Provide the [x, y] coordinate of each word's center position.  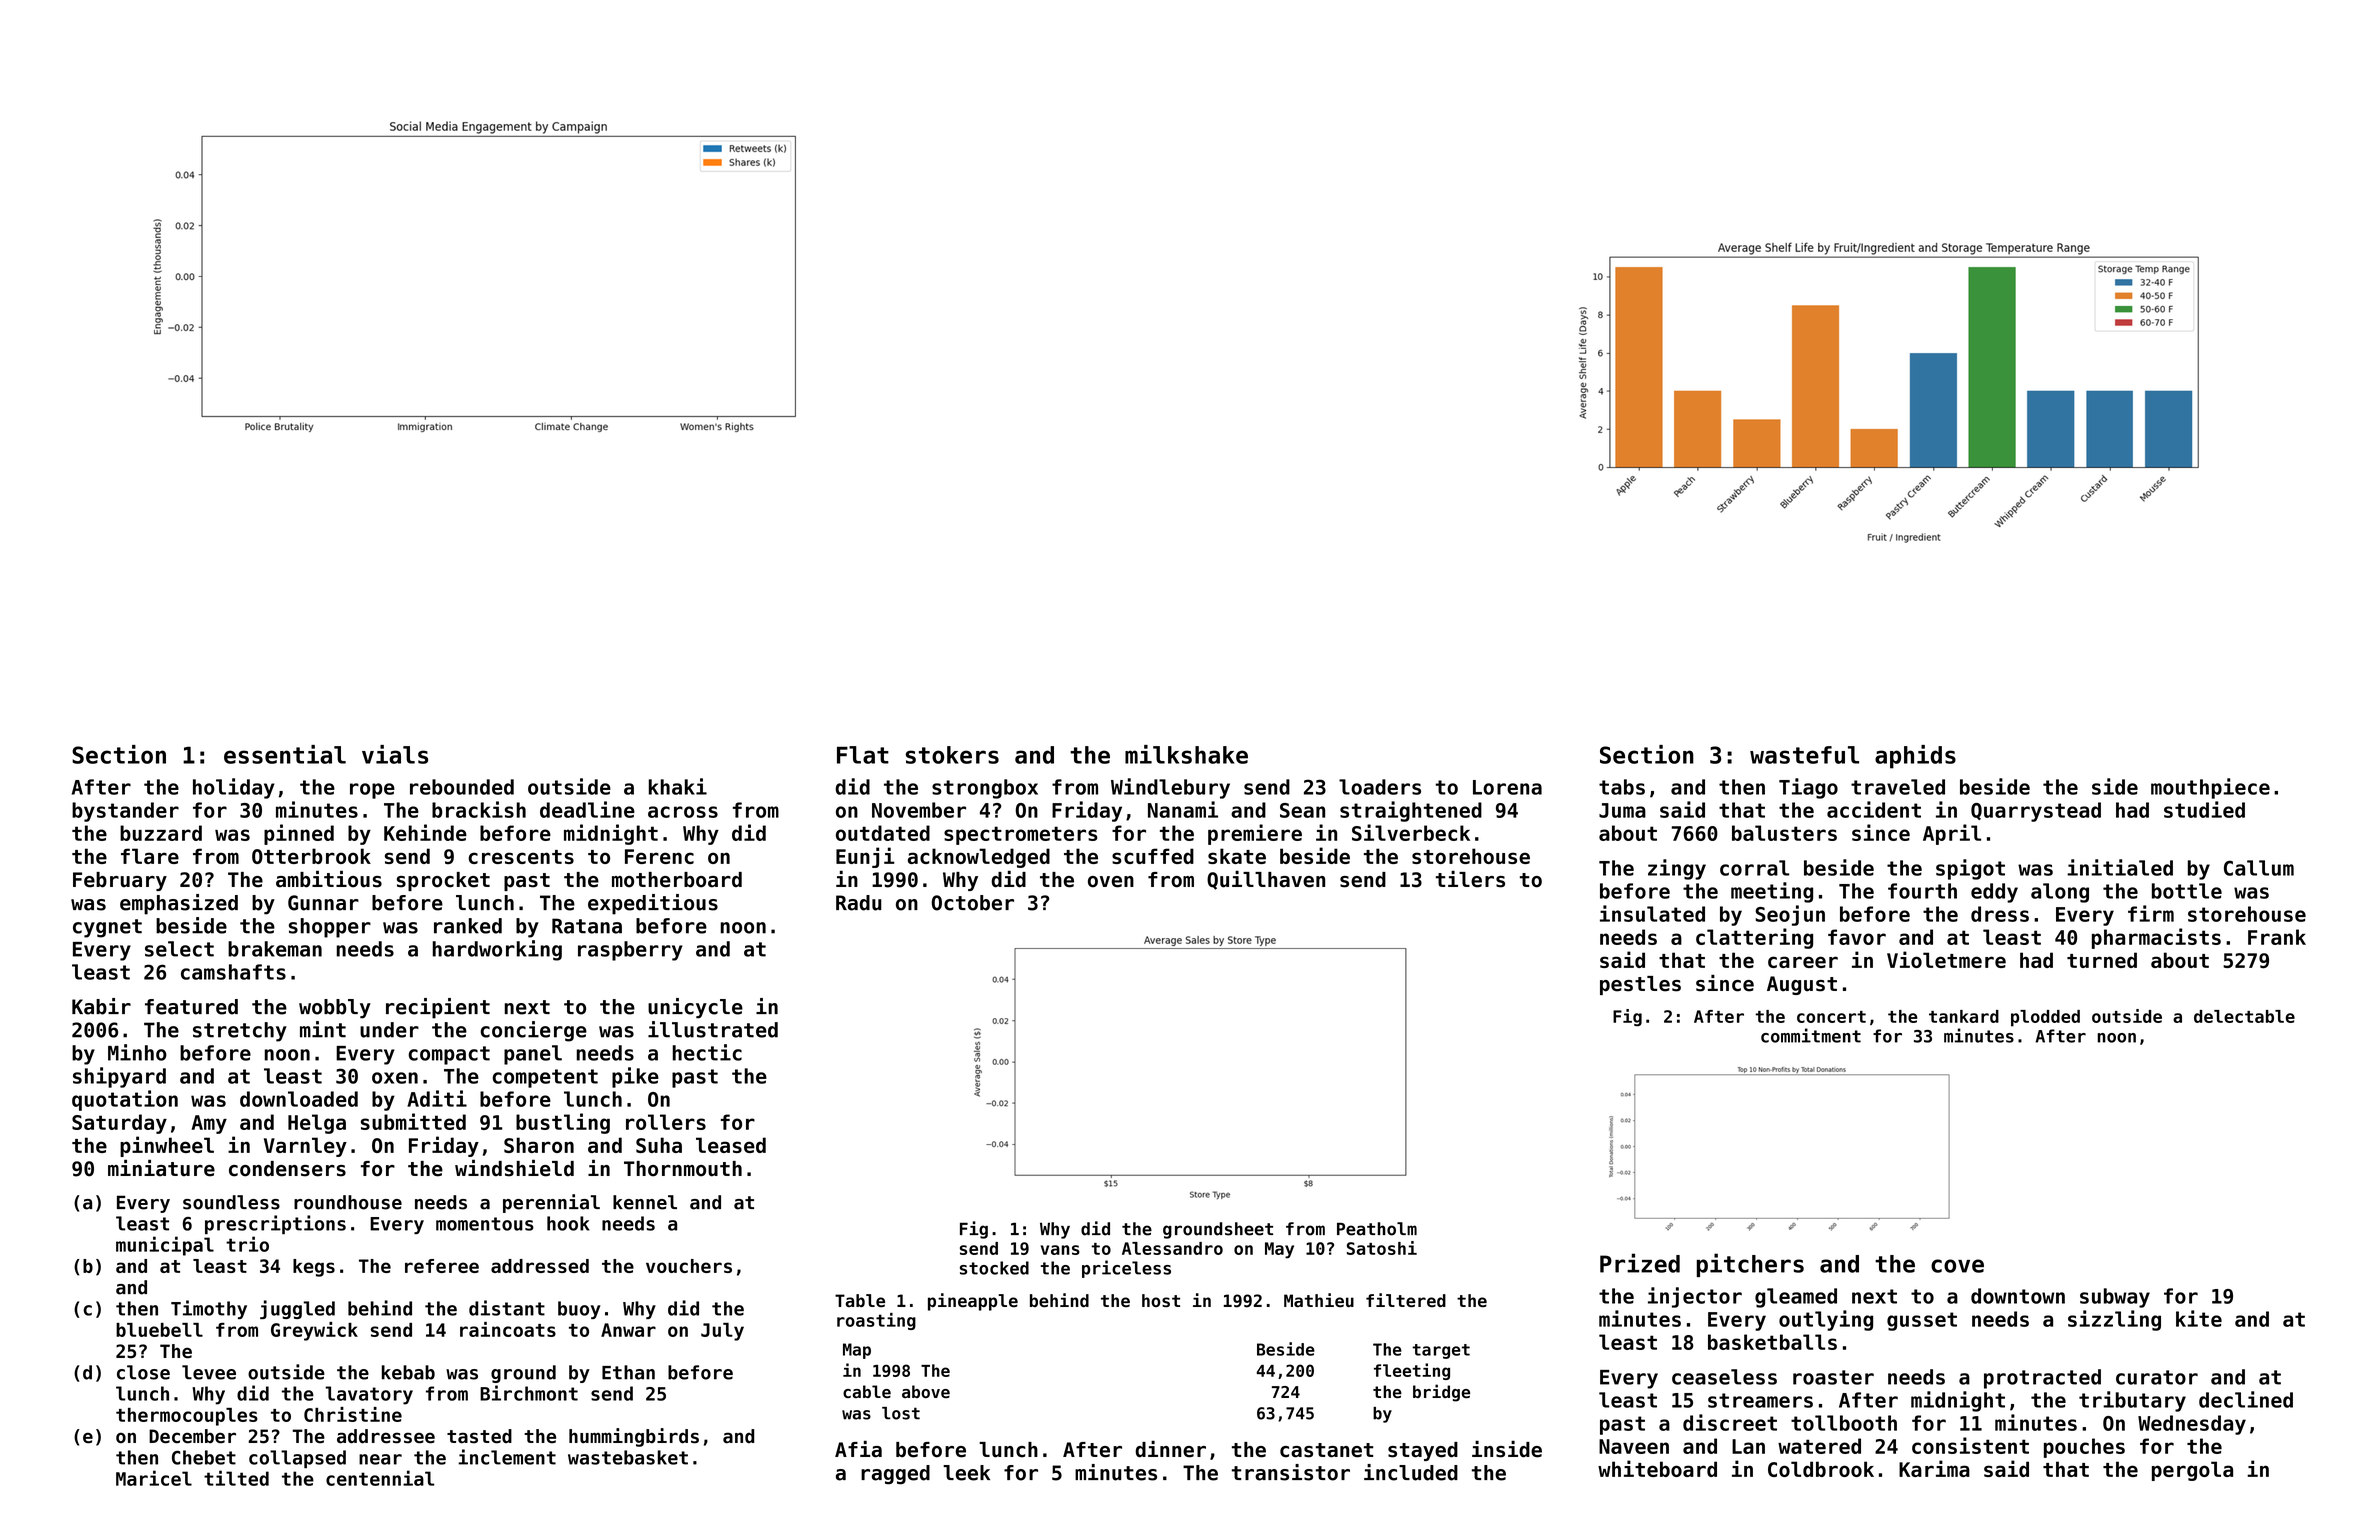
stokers [952, 755]
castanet [1326, 1450]
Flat [863, 755]
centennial [380, 1478]
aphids [1915, 757]
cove [1957, 1266]
